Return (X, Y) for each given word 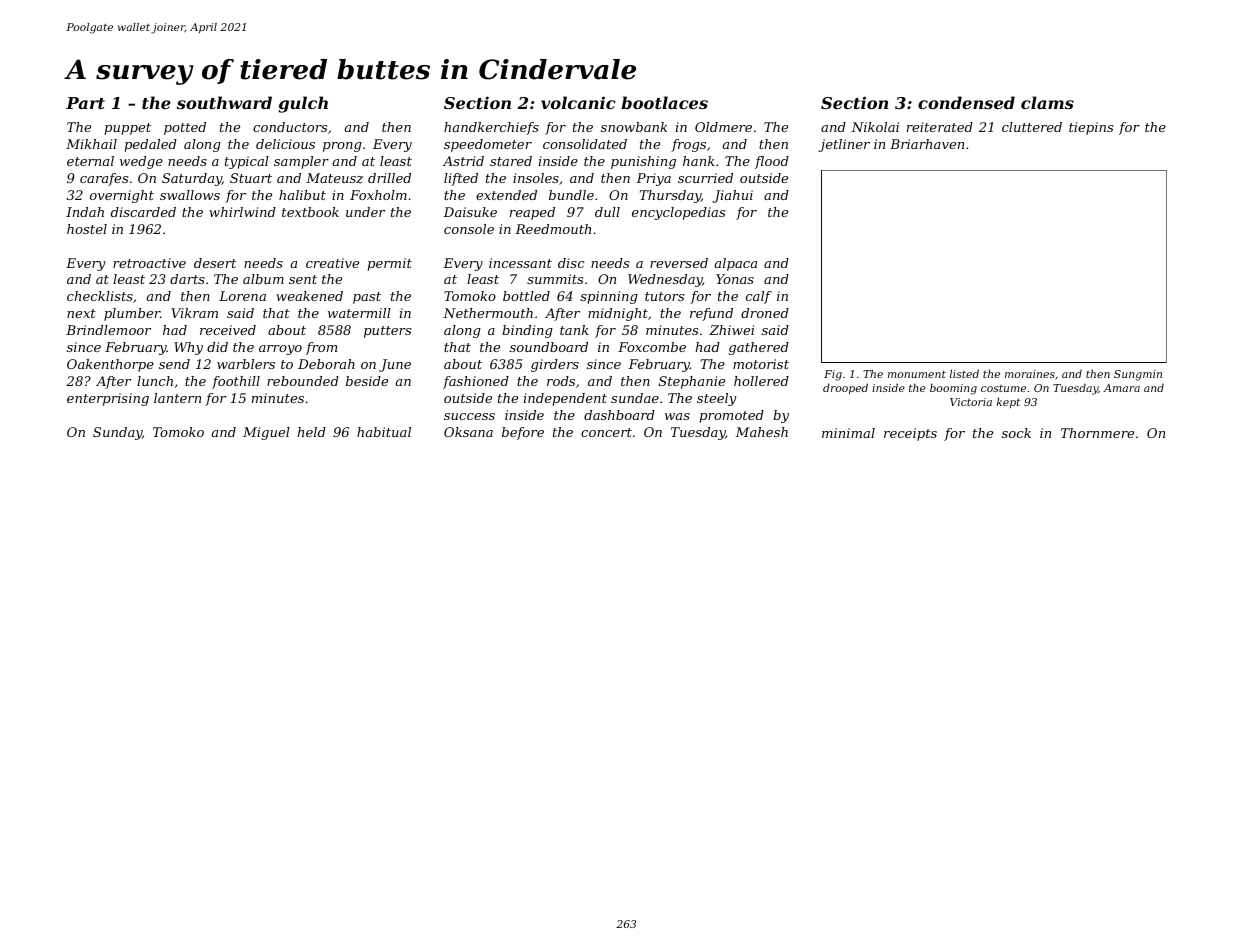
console (469, 229)
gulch (303, 104)
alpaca (736, 264)
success (469, 416)
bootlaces (665, 102)
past (367, 298)
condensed (966, 102)
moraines (1030, 374)
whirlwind (242, 212)
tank (574, 330)
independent (565, 399)
